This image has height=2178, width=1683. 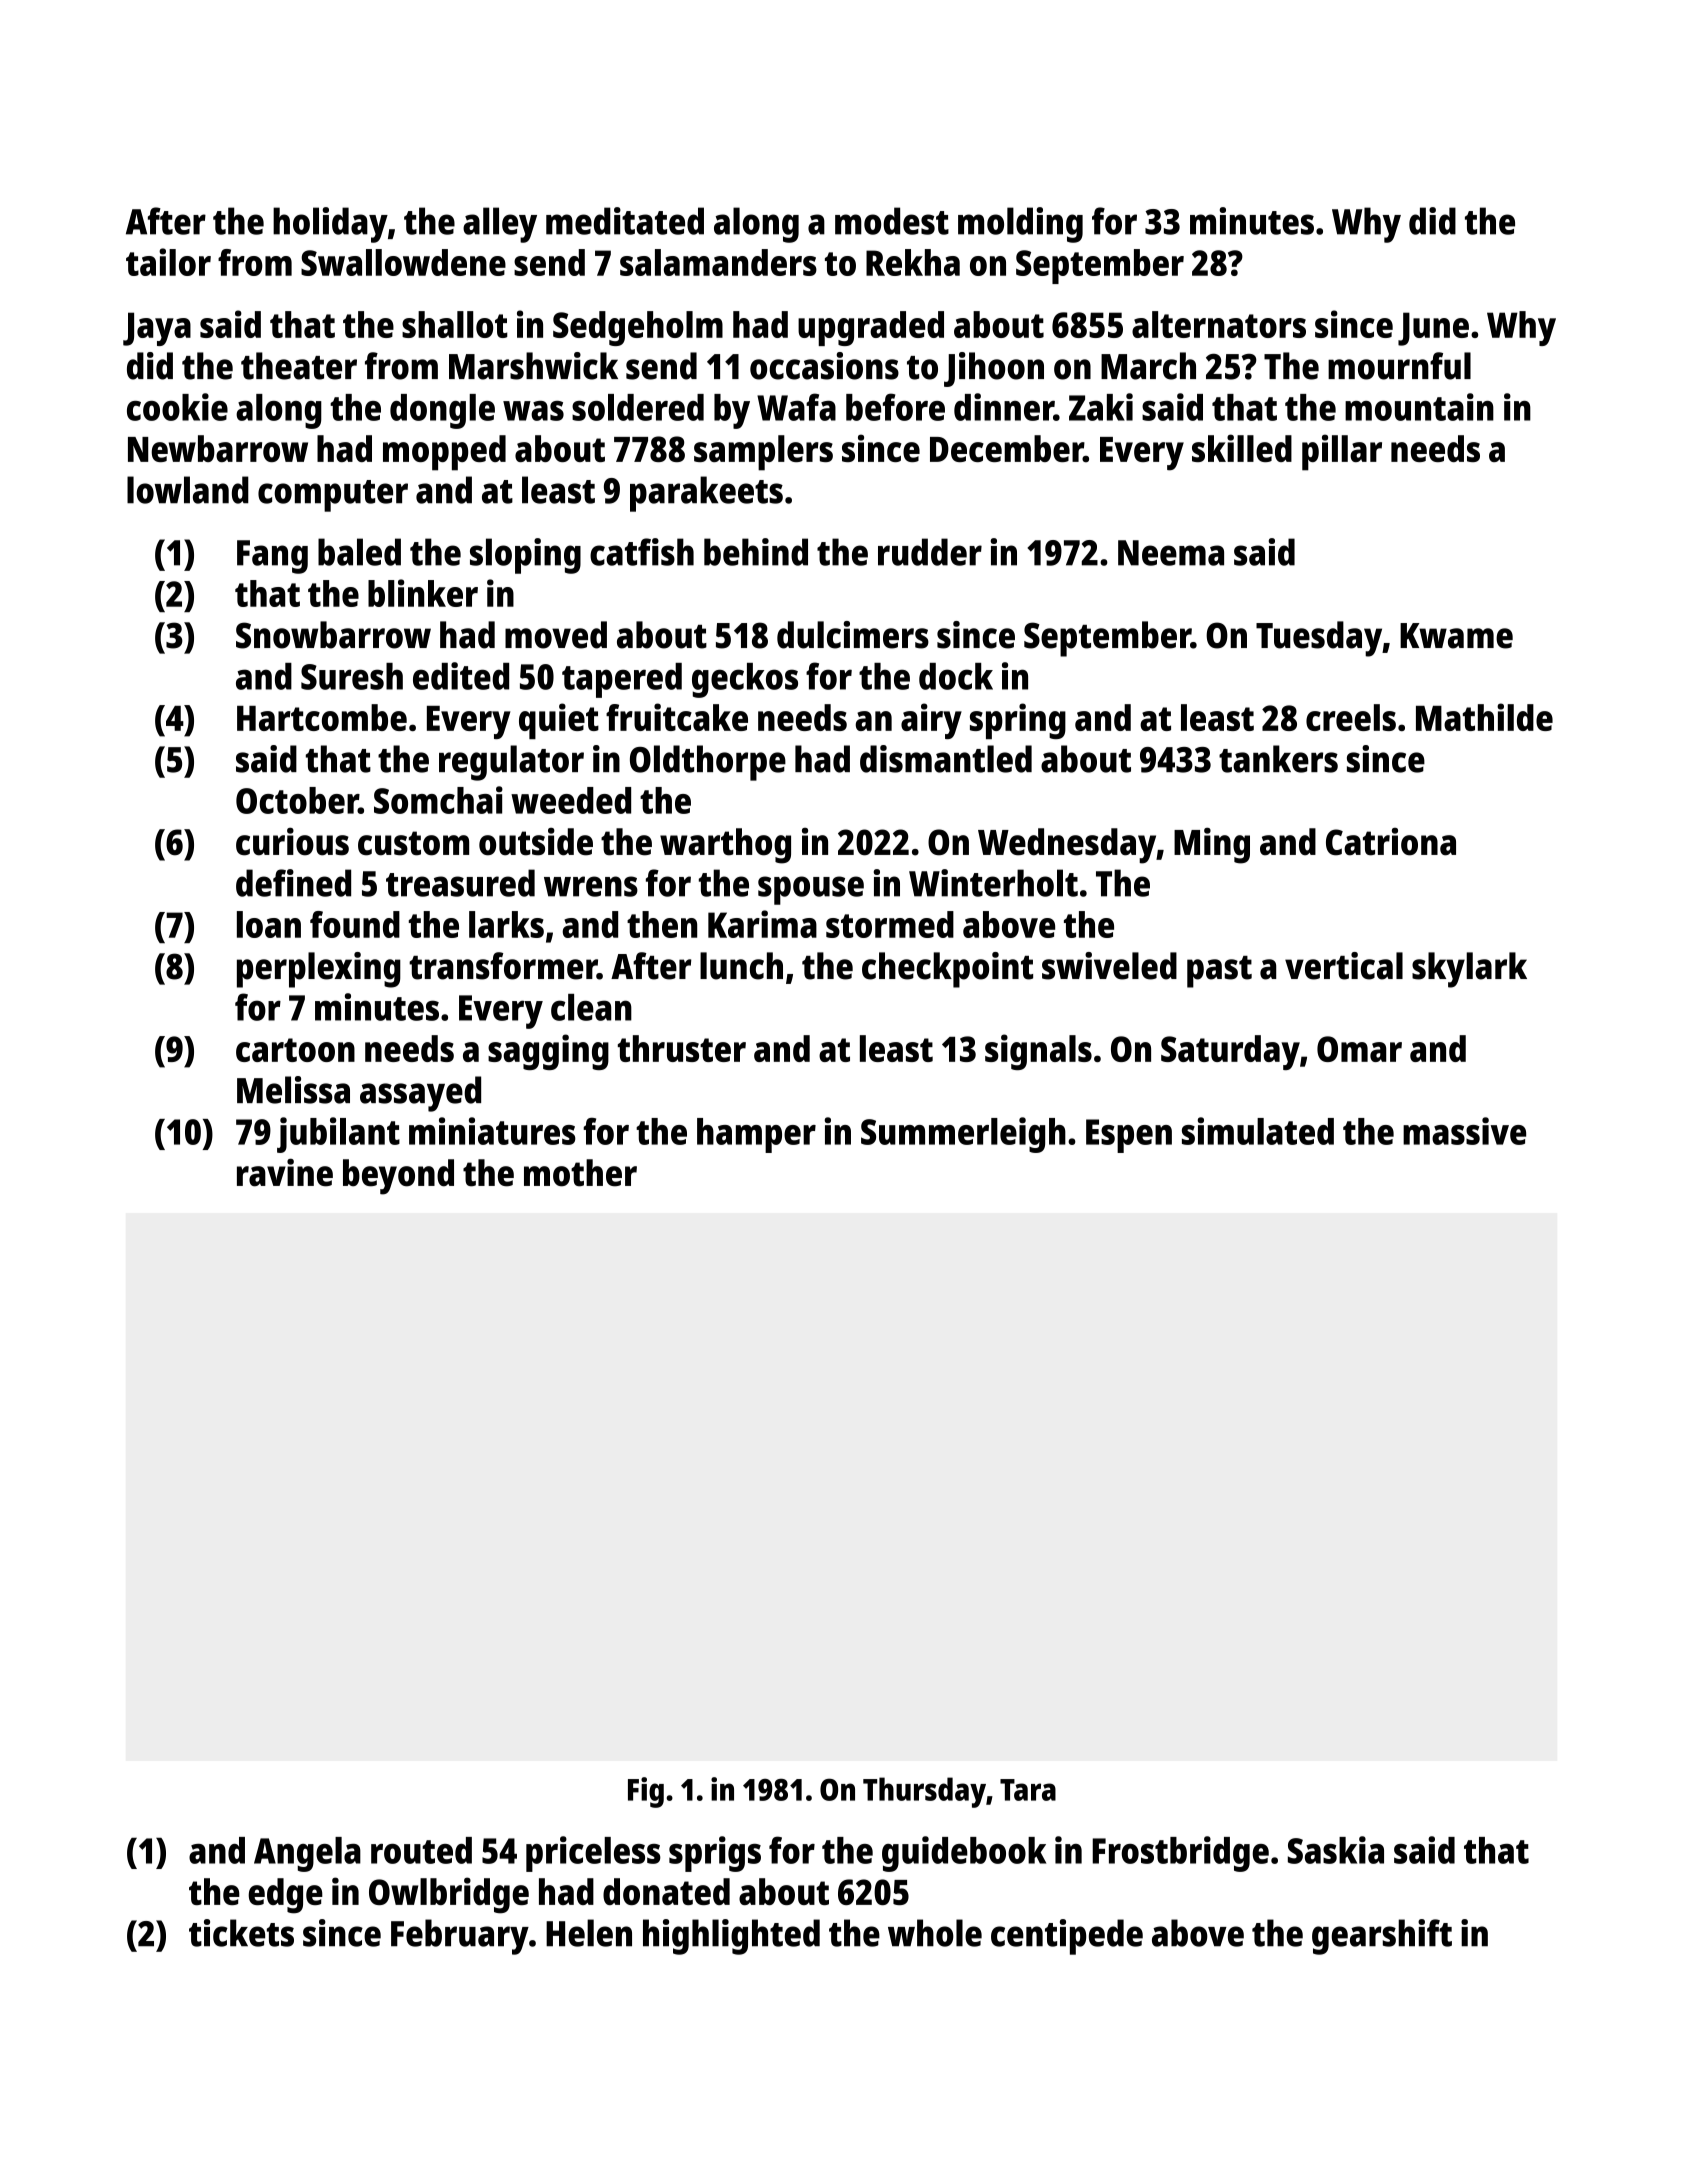 I want to click on Angela, so click(x=307, y=1854).
